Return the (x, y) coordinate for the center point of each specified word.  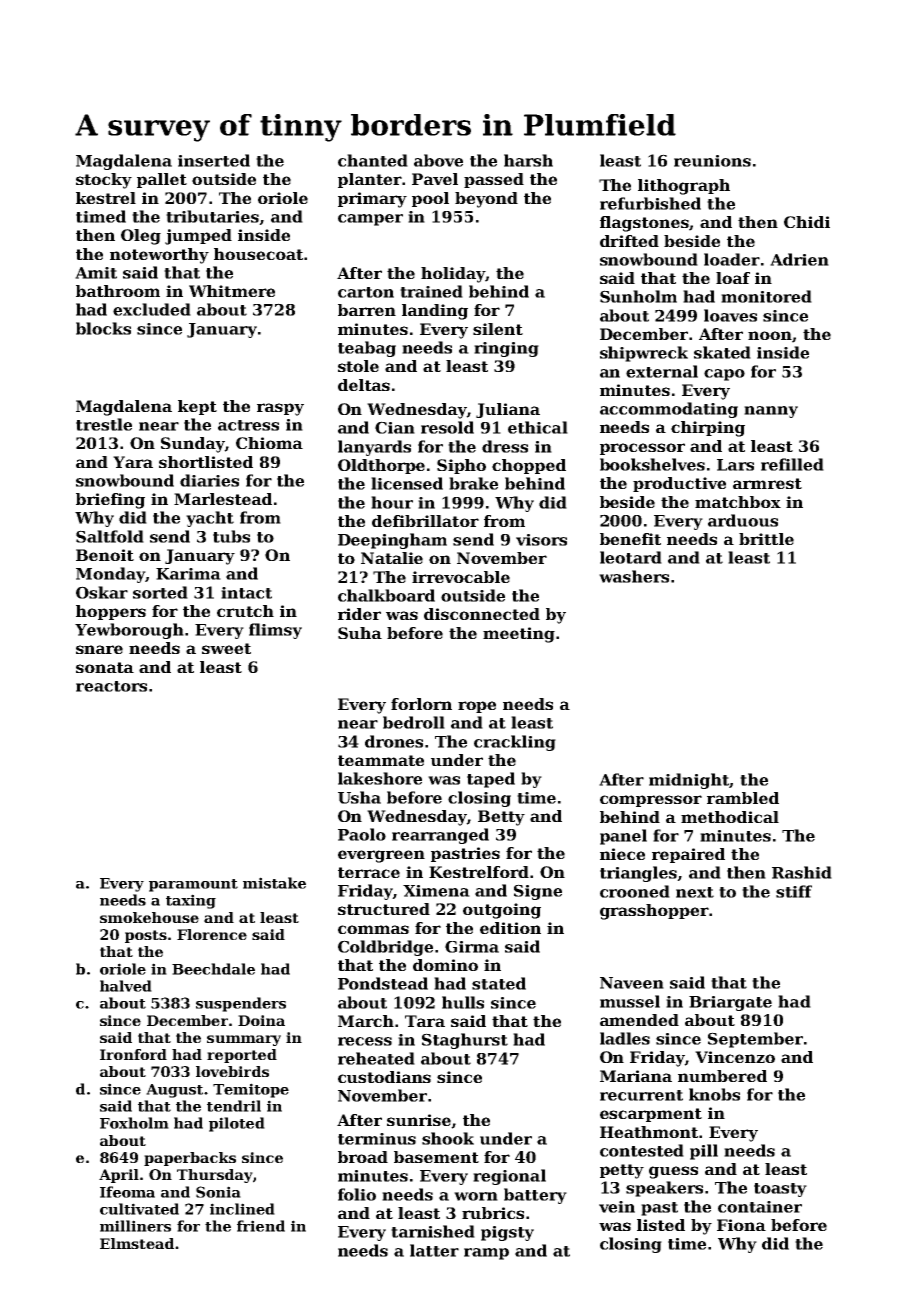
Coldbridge (385, 948)
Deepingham (392, 541)
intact (246, 593)
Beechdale (213, 969)
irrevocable (461, 577)
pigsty (507, 1233)
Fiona (741, 1225)
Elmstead (137, 1243)
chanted (373, 160)
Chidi (807, 222)
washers (634, 576)
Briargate (730, 1003)
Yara (133, 462)
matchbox (738, 502)
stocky (104, 181)
